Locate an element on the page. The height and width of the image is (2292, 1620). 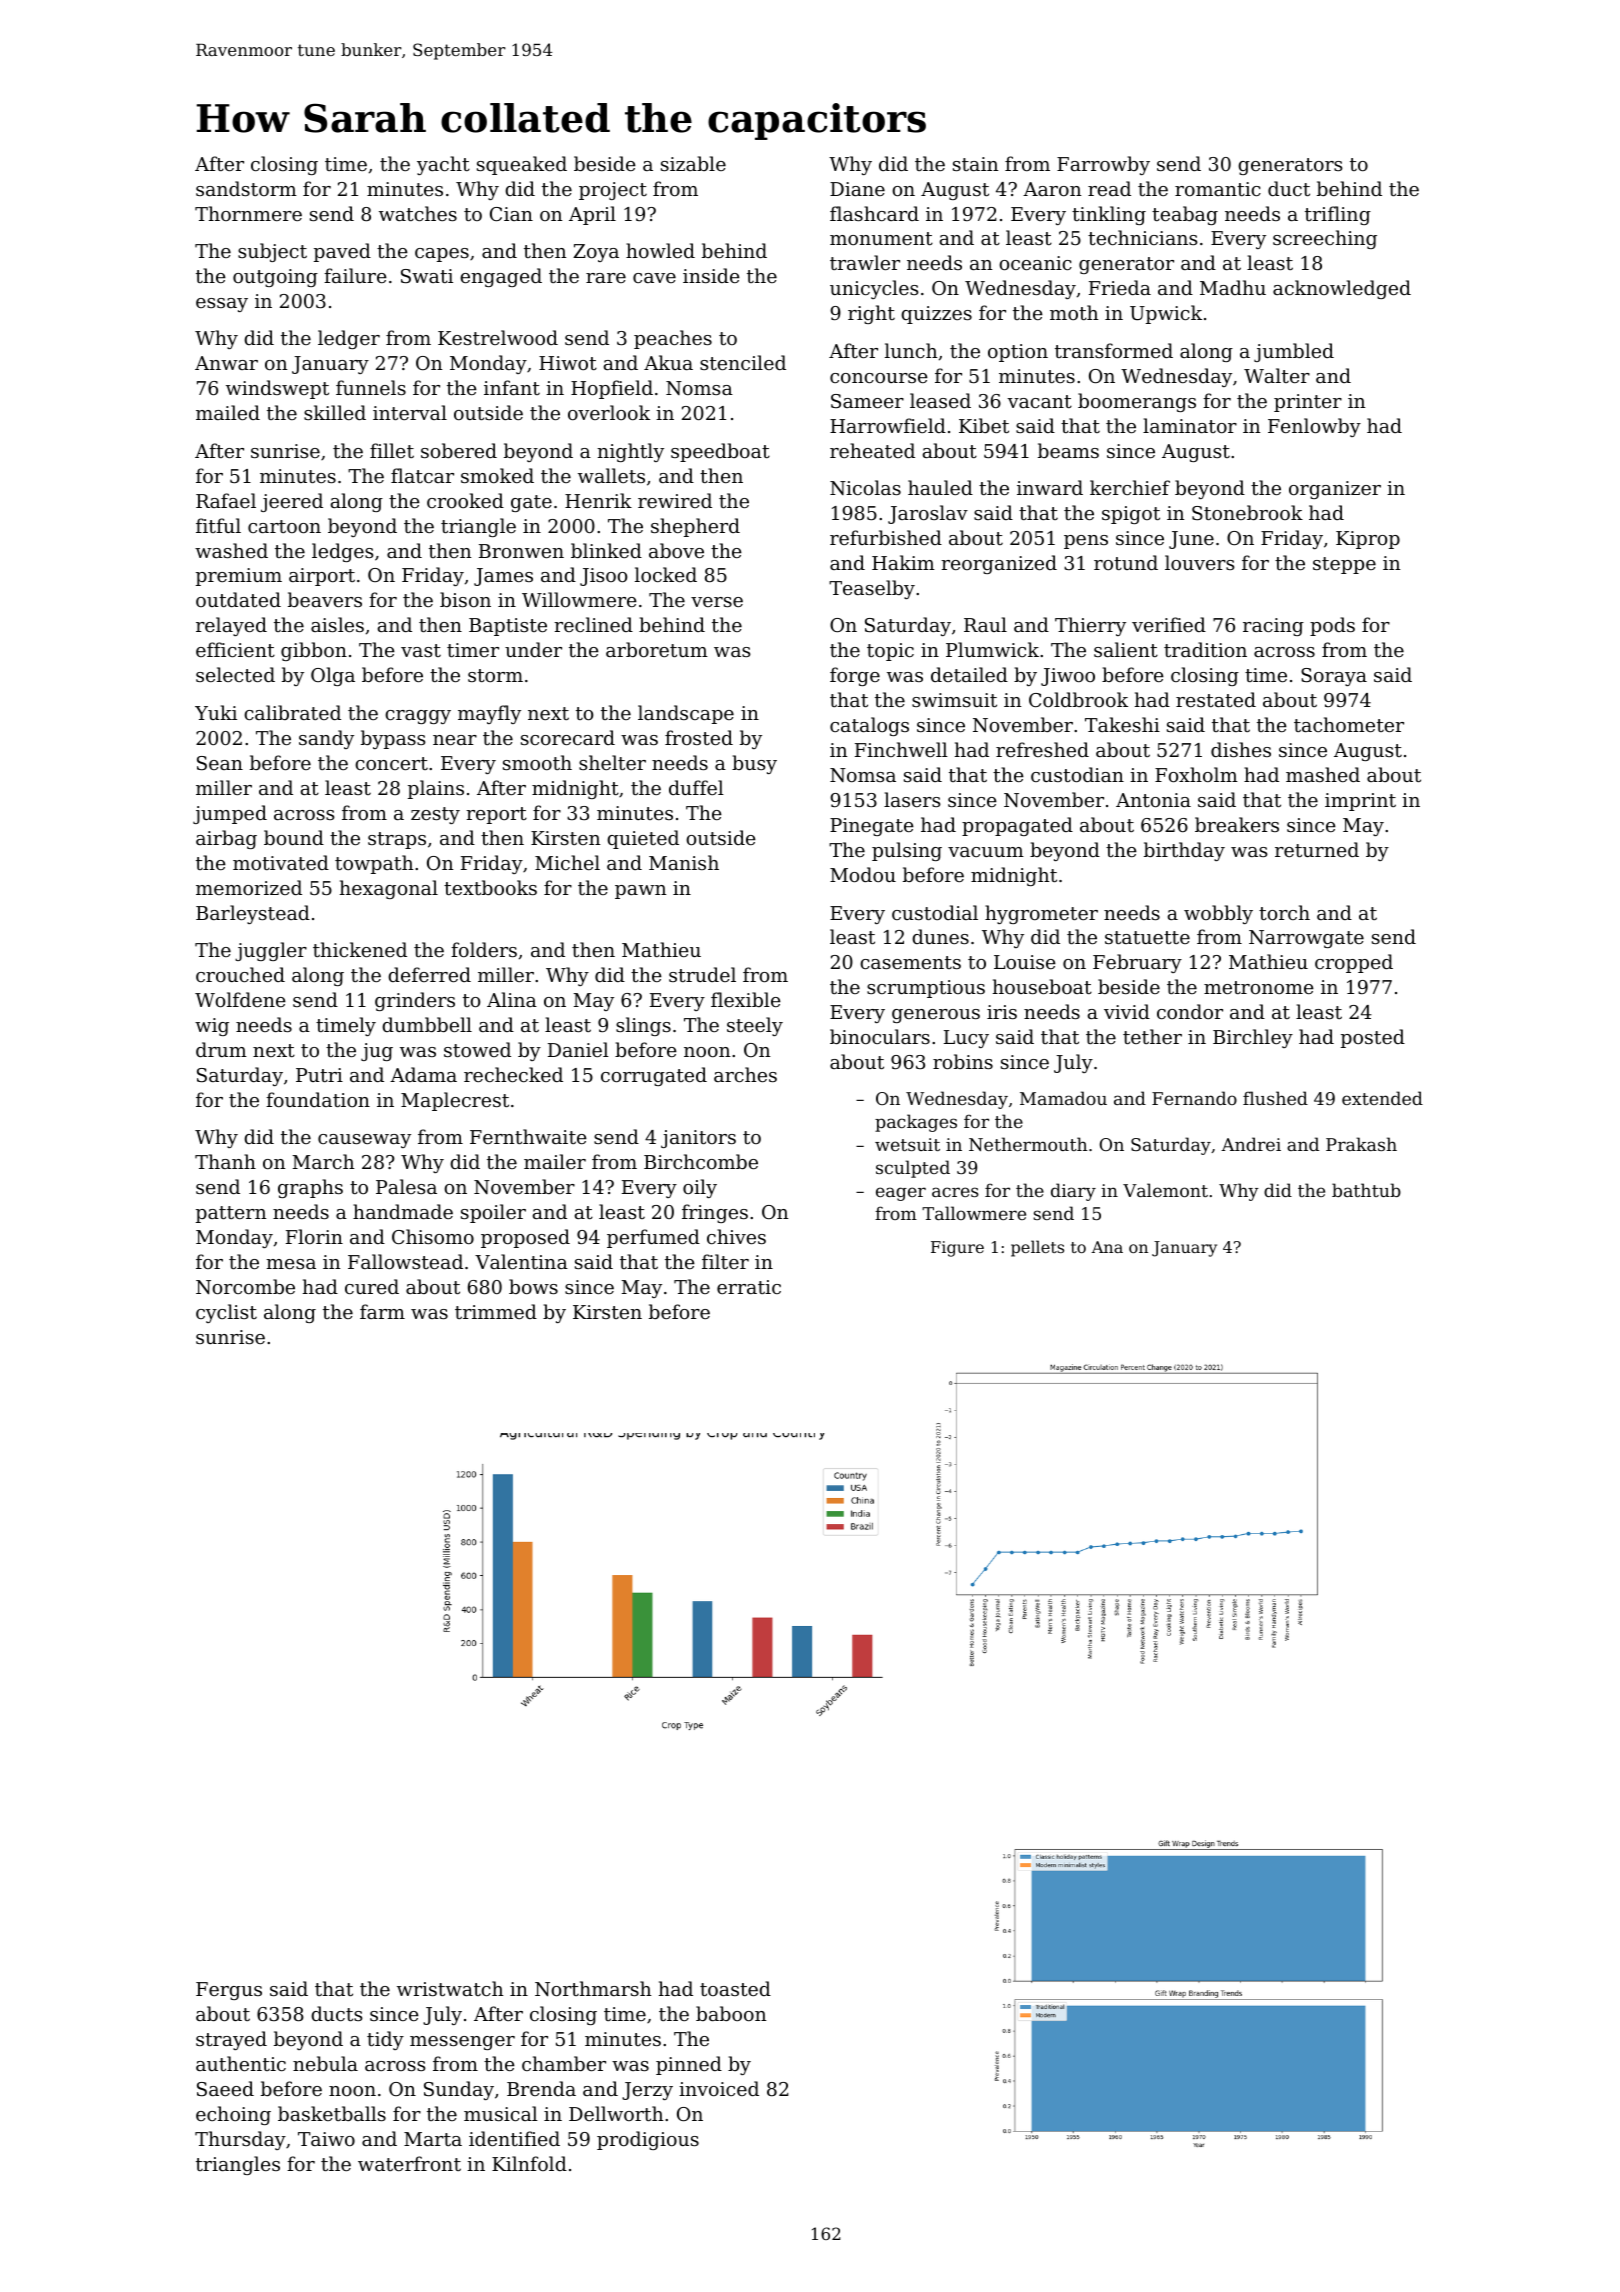
Diane is located at coordinates (857, 189).
